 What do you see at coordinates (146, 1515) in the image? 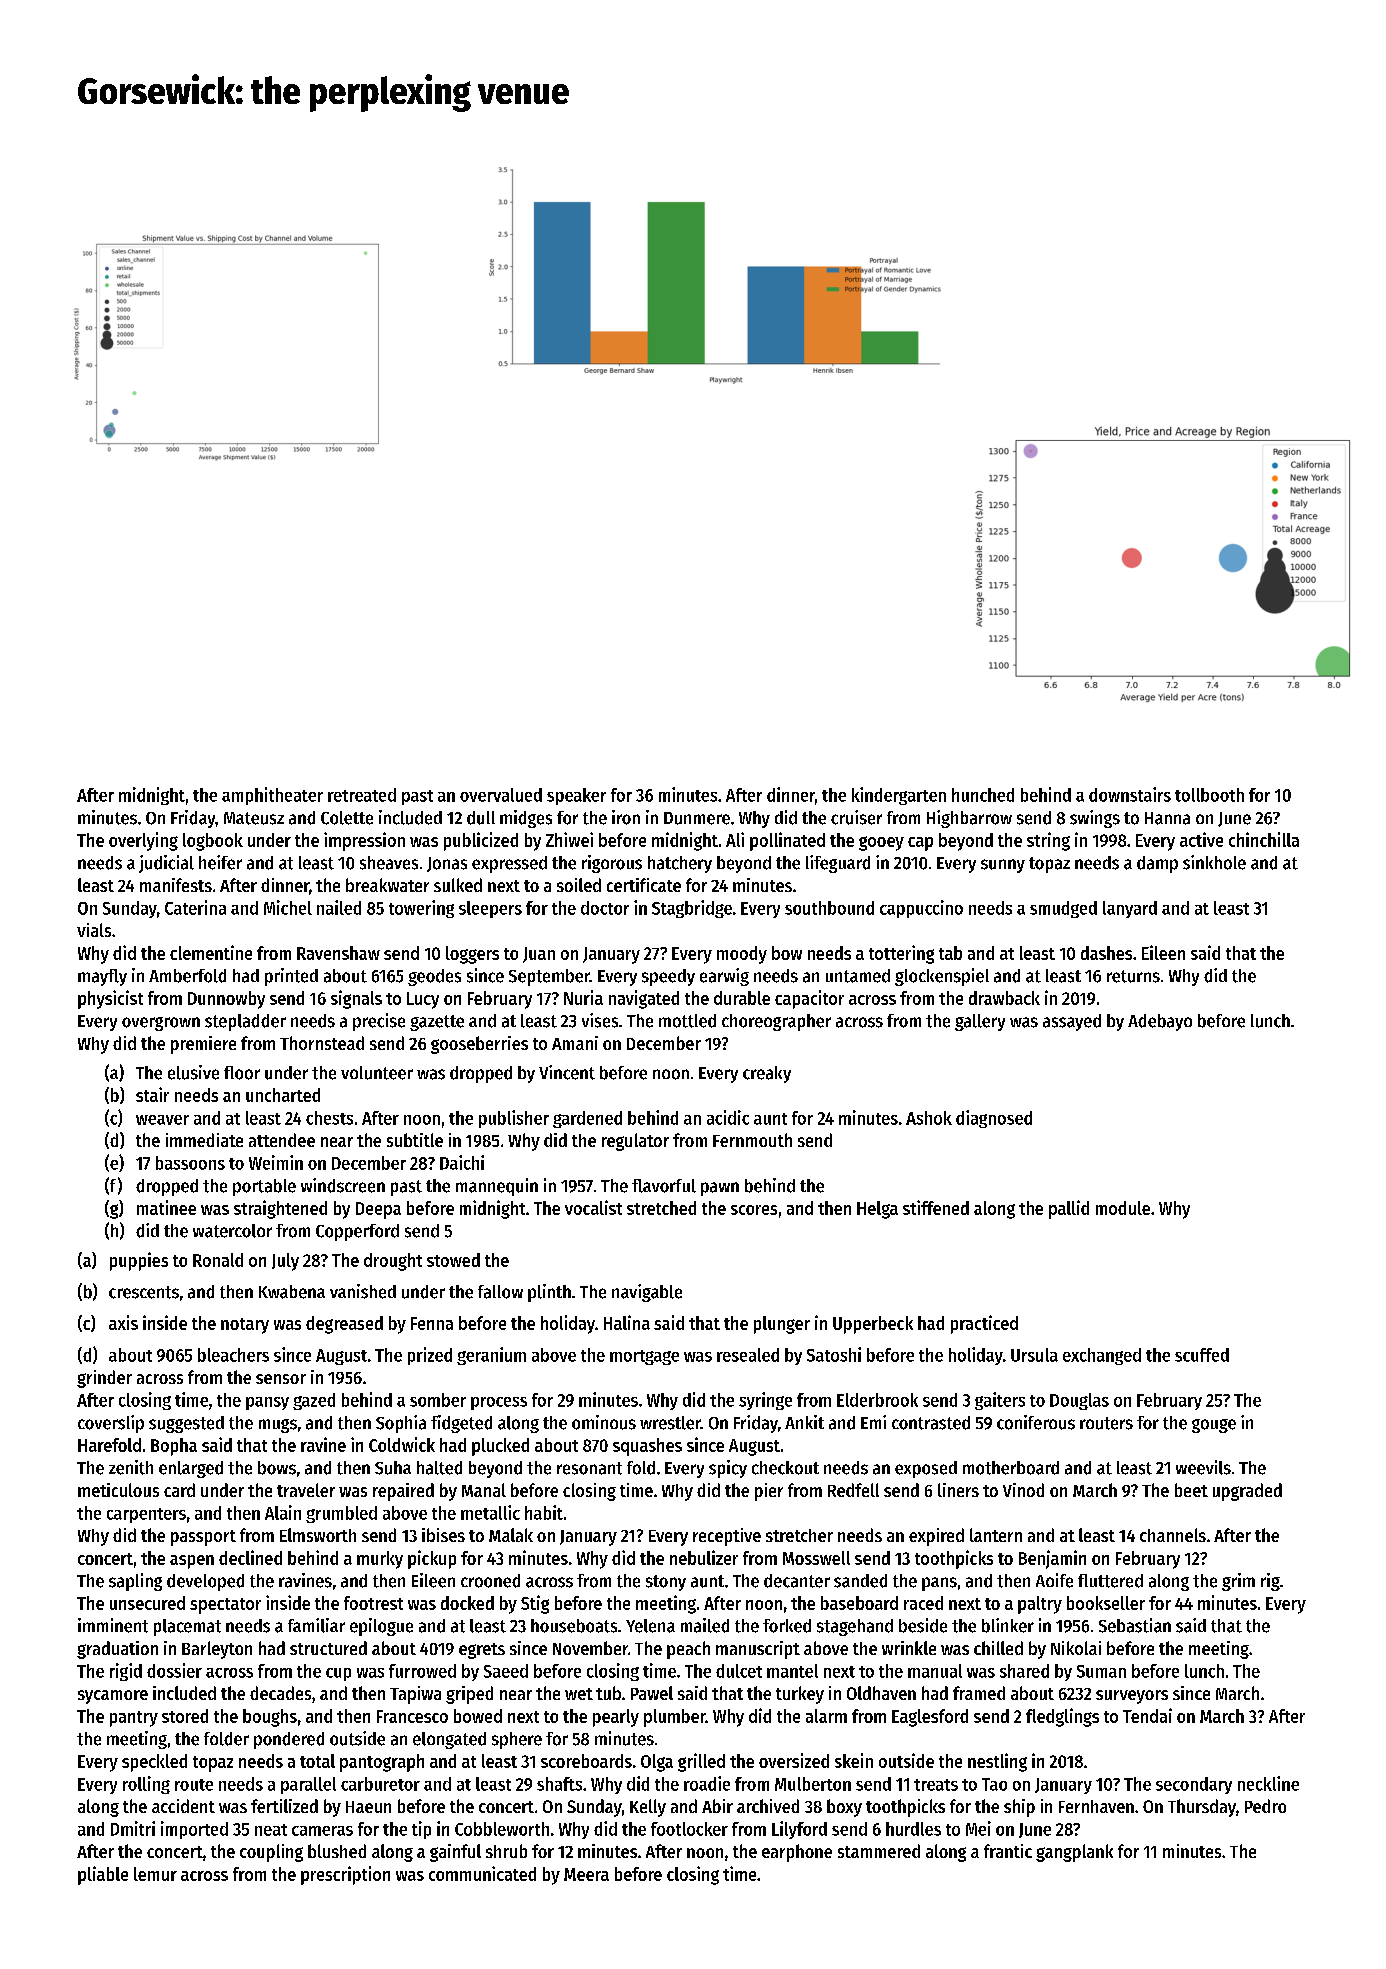
I see `carpenters` at bounding box center [146, 1515].
